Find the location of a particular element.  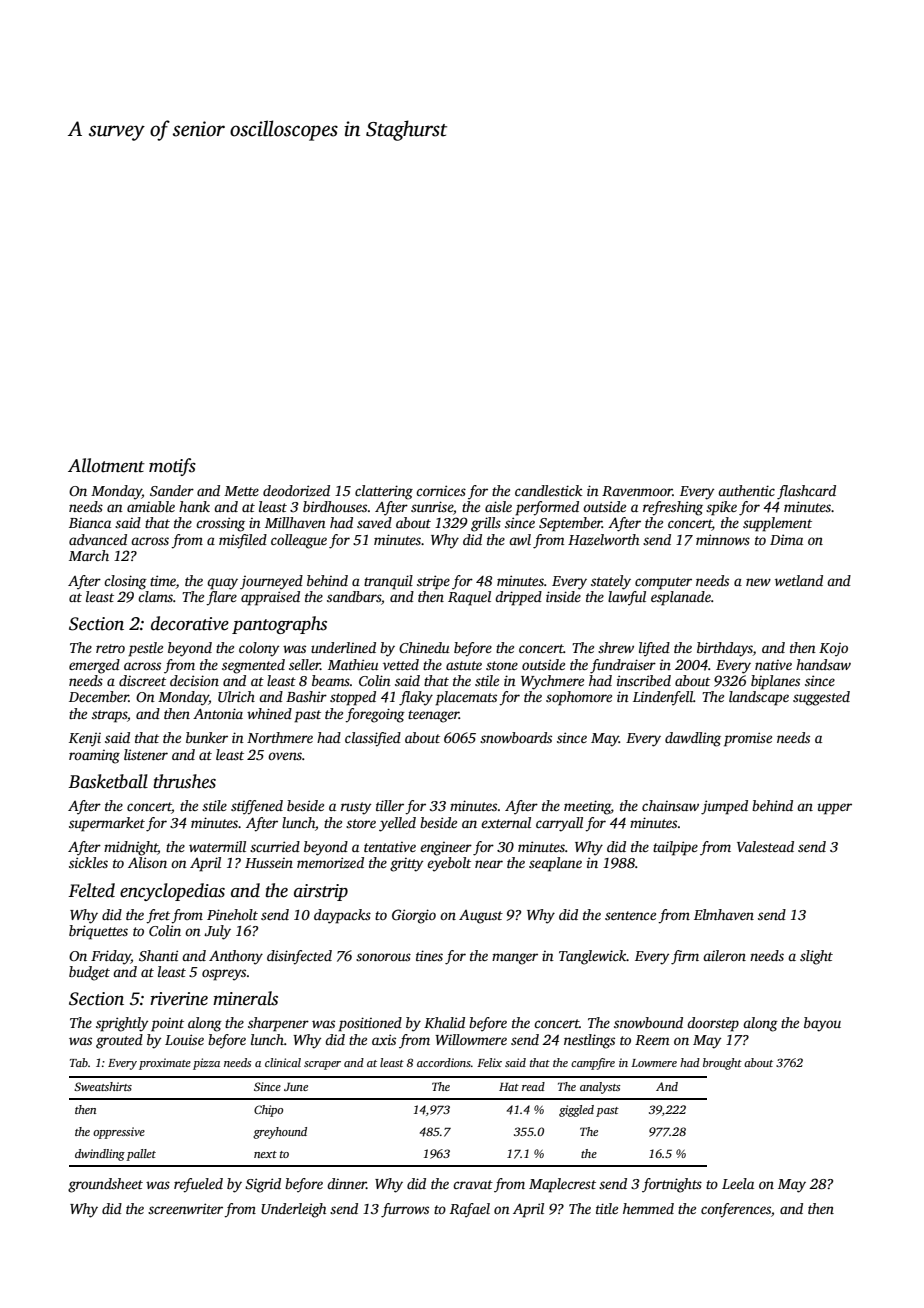

Ravenmoor is located at coordinates (637, 491).
